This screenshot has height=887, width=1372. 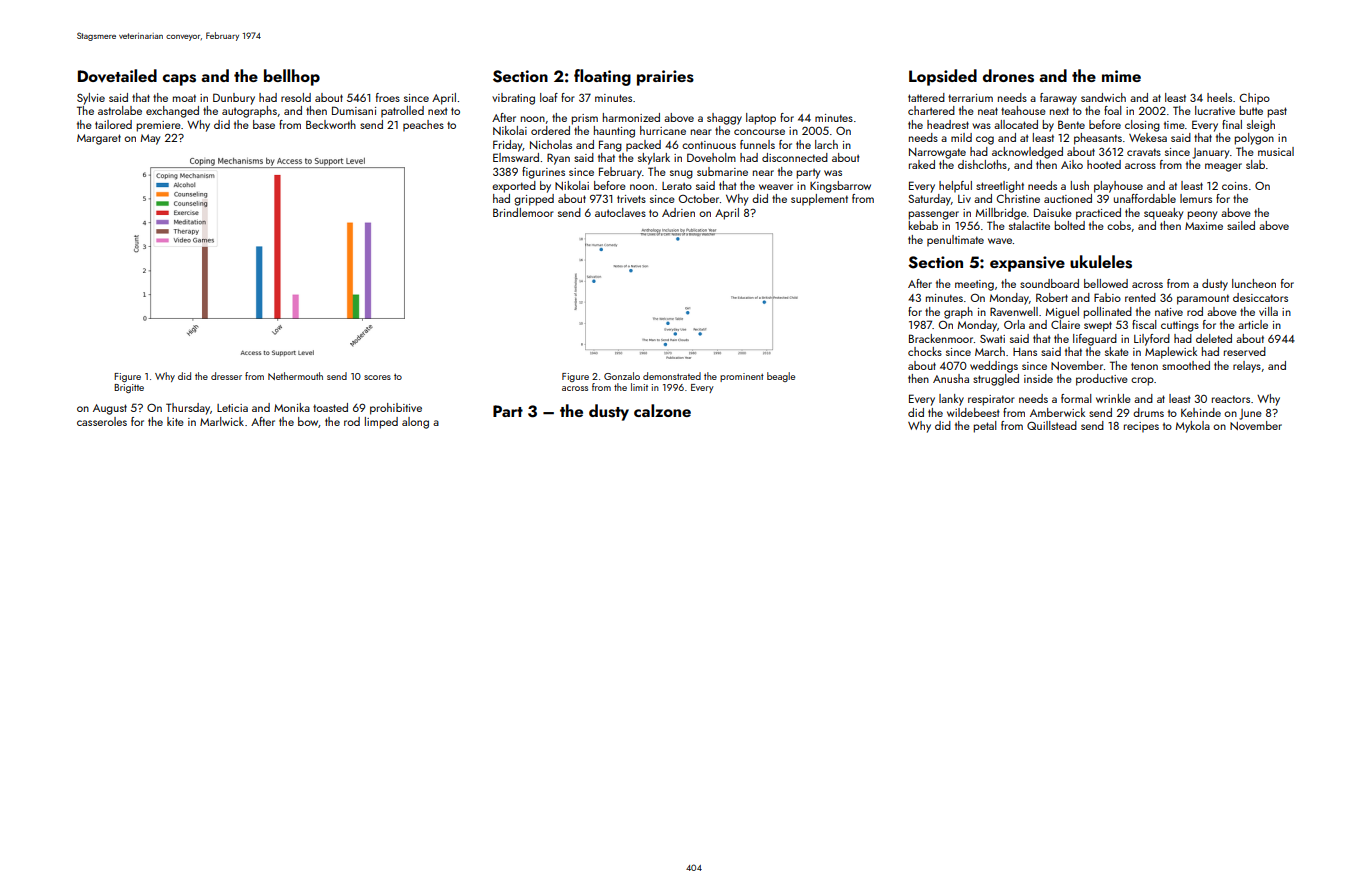 What do you see at coordinates (226, 376) in the screenshot?
I see `dresser` at bounding box center [226, 376].
